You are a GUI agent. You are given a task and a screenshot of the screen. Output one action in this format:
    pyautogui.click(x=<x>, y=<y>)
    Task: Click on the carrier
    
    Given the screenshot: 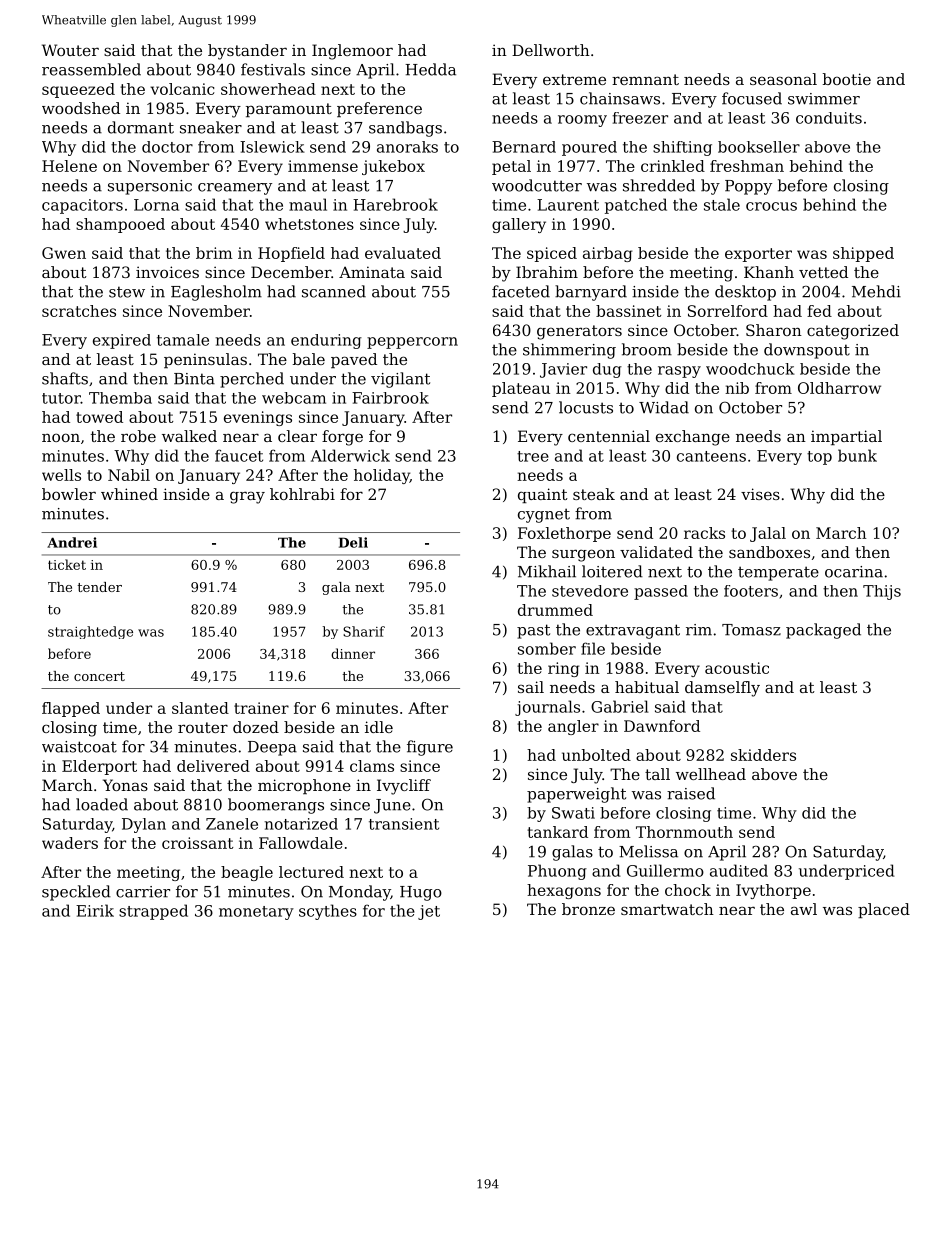 What is the action you would take?
    pyautogui.click(x=143, y=892)
